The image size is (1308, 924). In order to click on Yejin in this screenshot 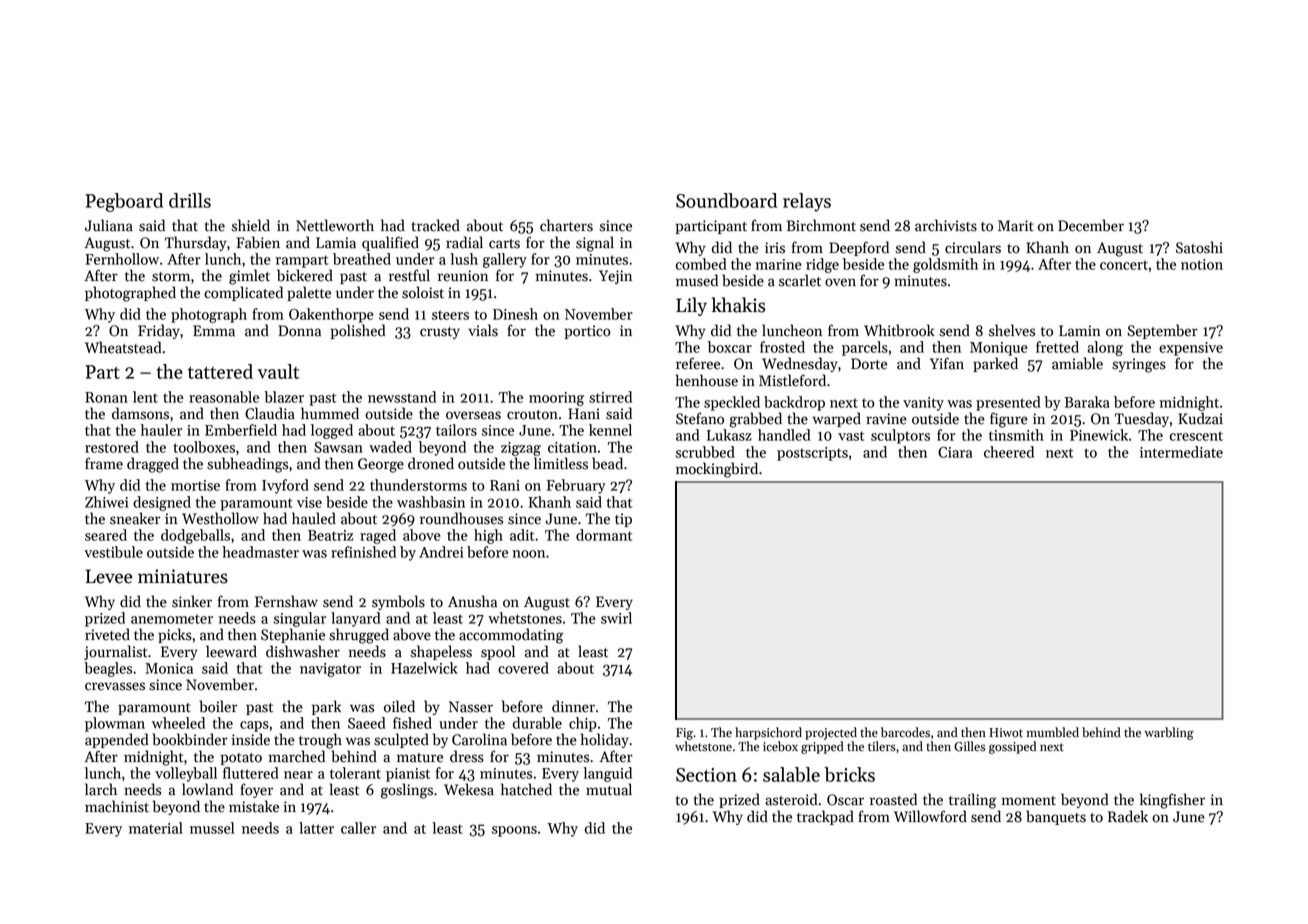, I will do `click(615, 277)`.
